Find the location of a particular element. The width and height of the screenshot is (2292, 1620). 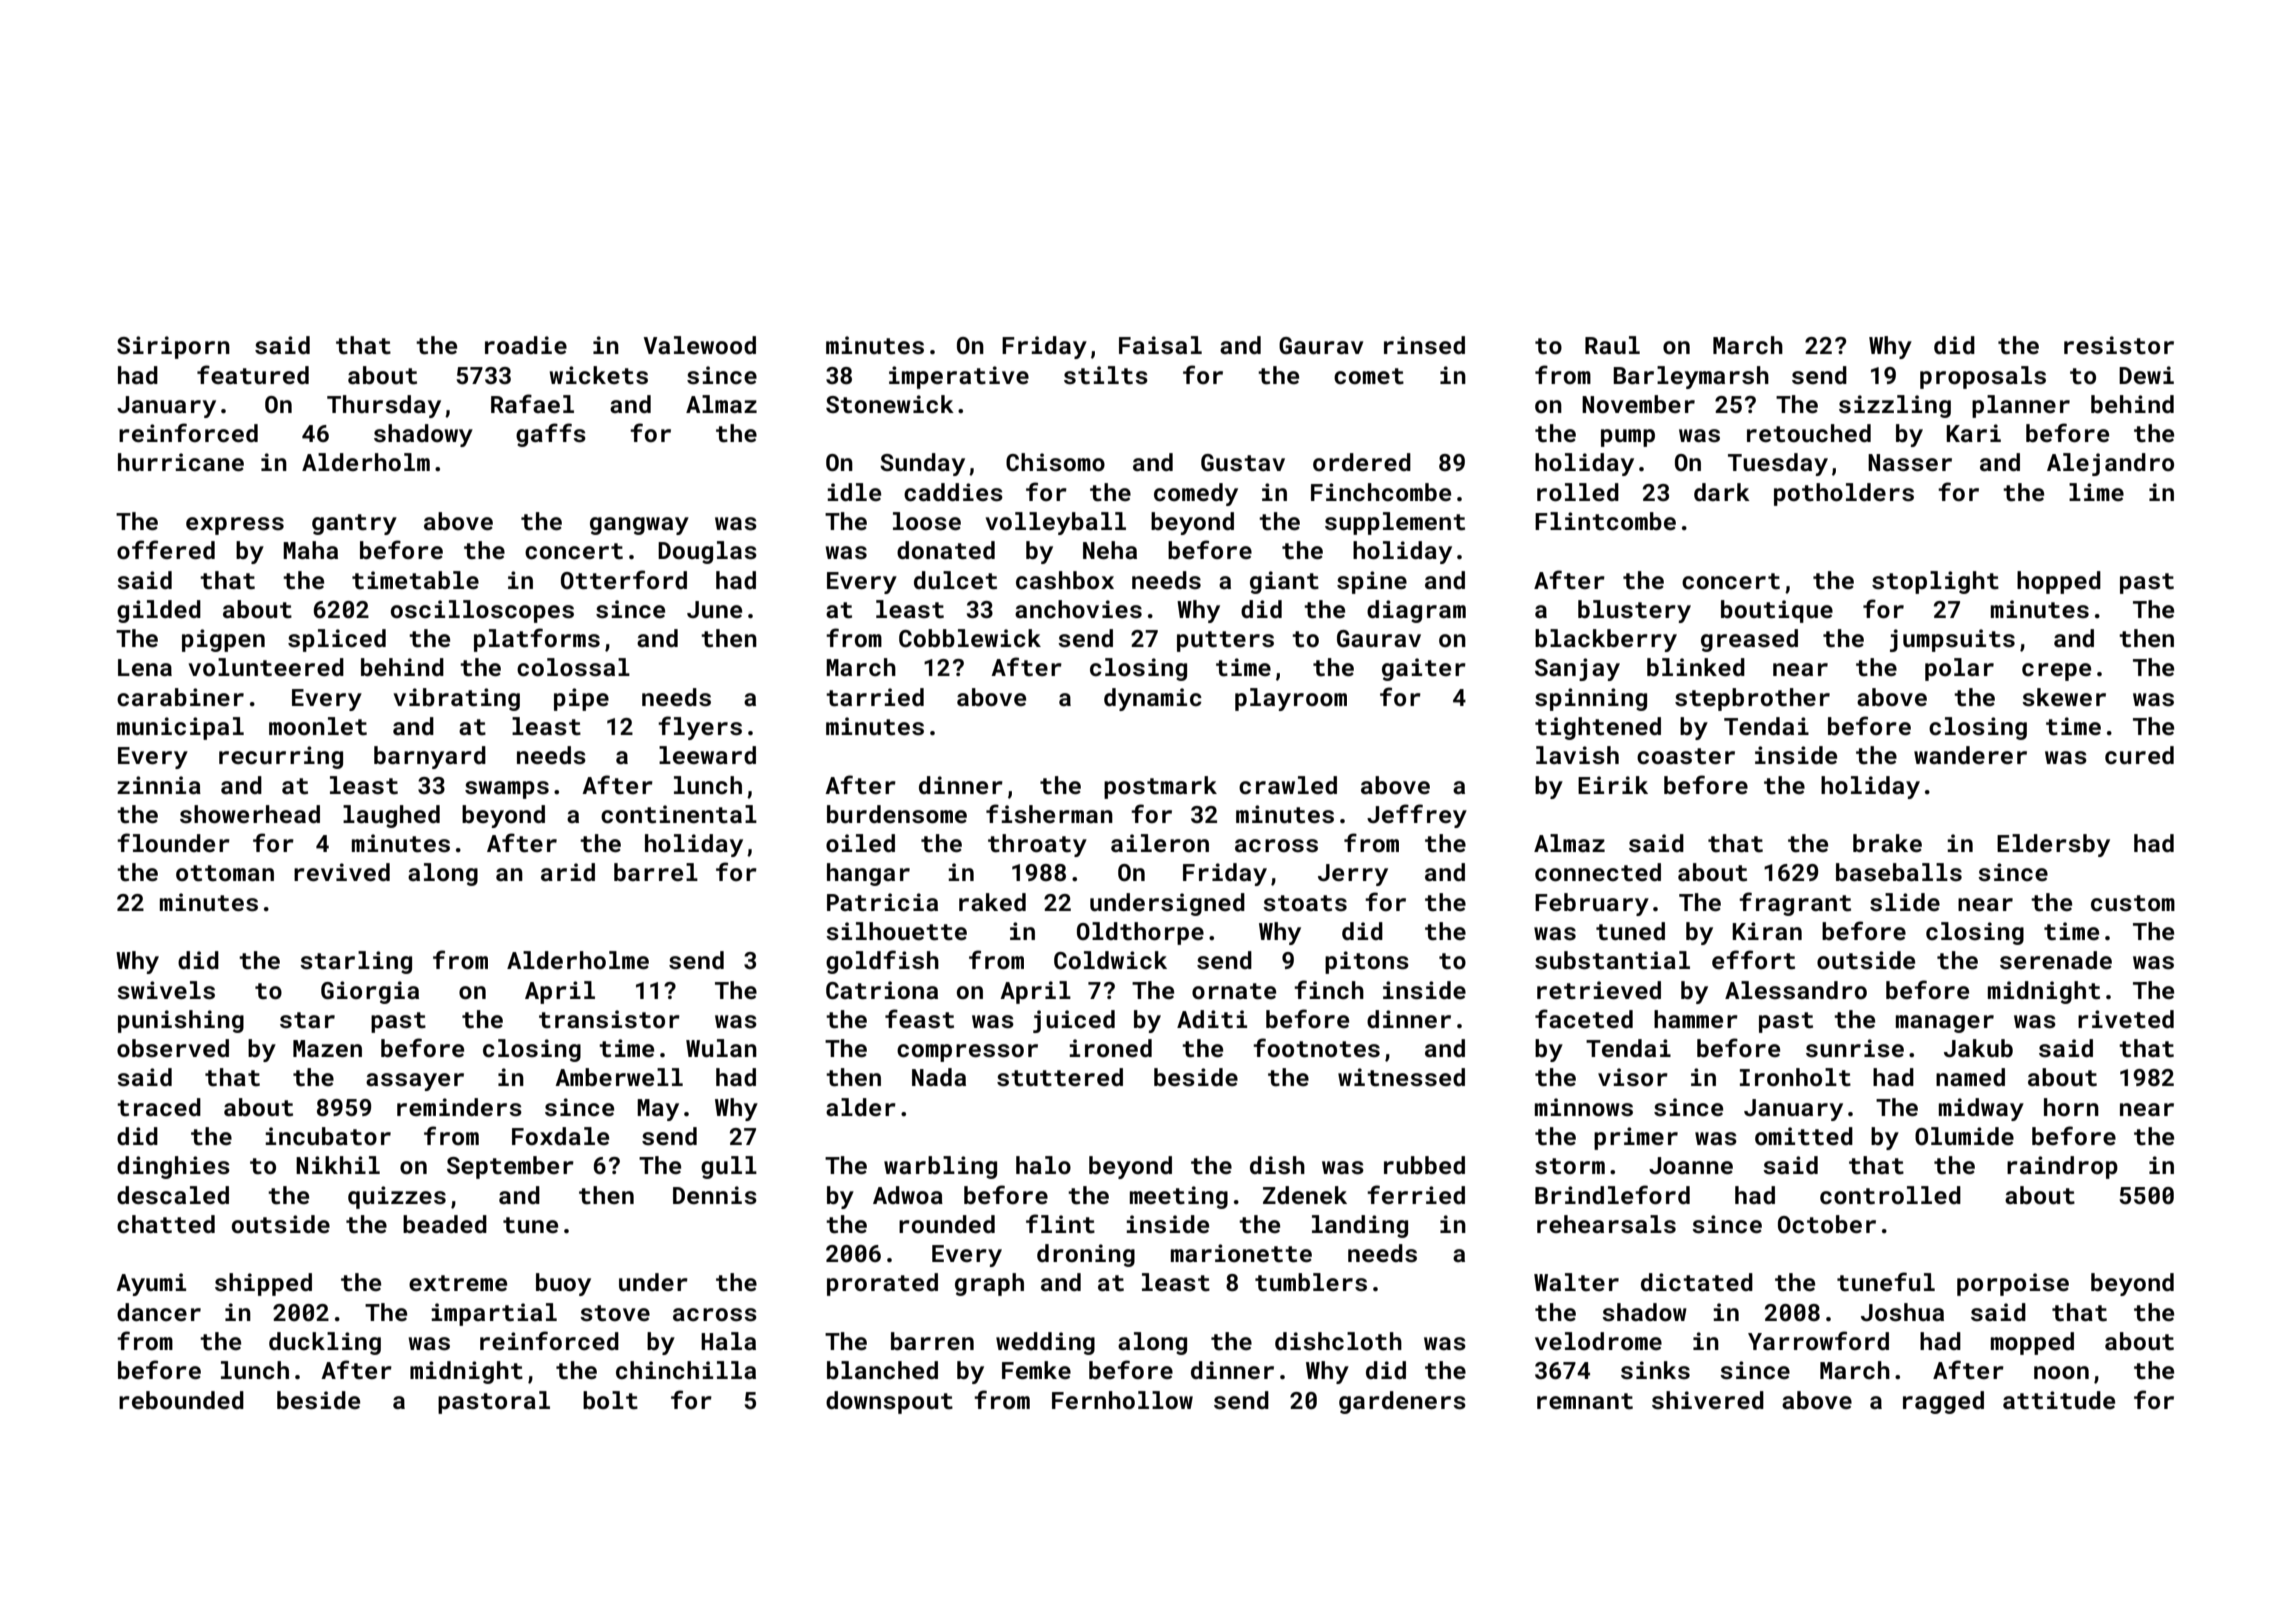

gilded is located at coordinates (159, 611).
